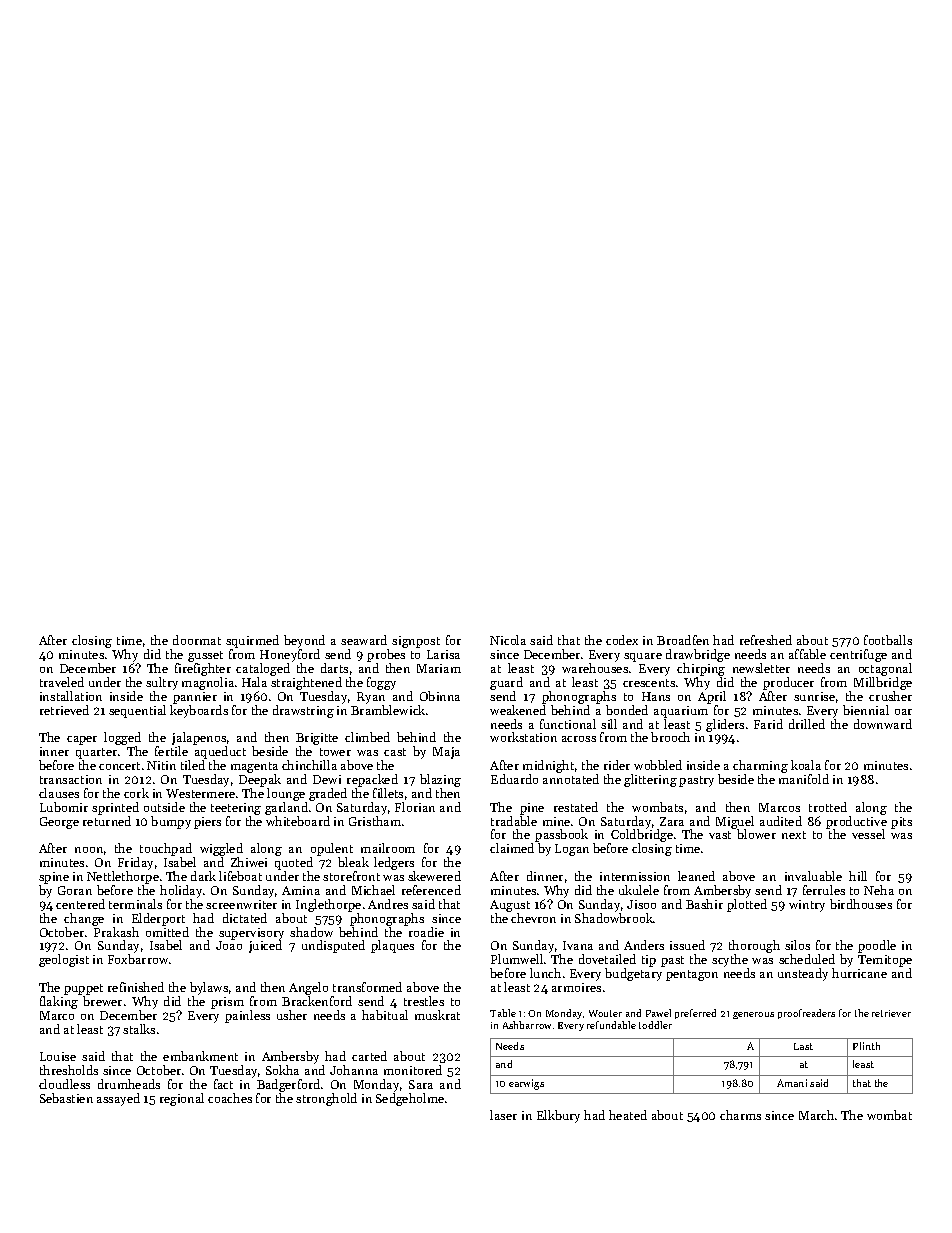  I want to click on cloudless, so click(64, 1084).
